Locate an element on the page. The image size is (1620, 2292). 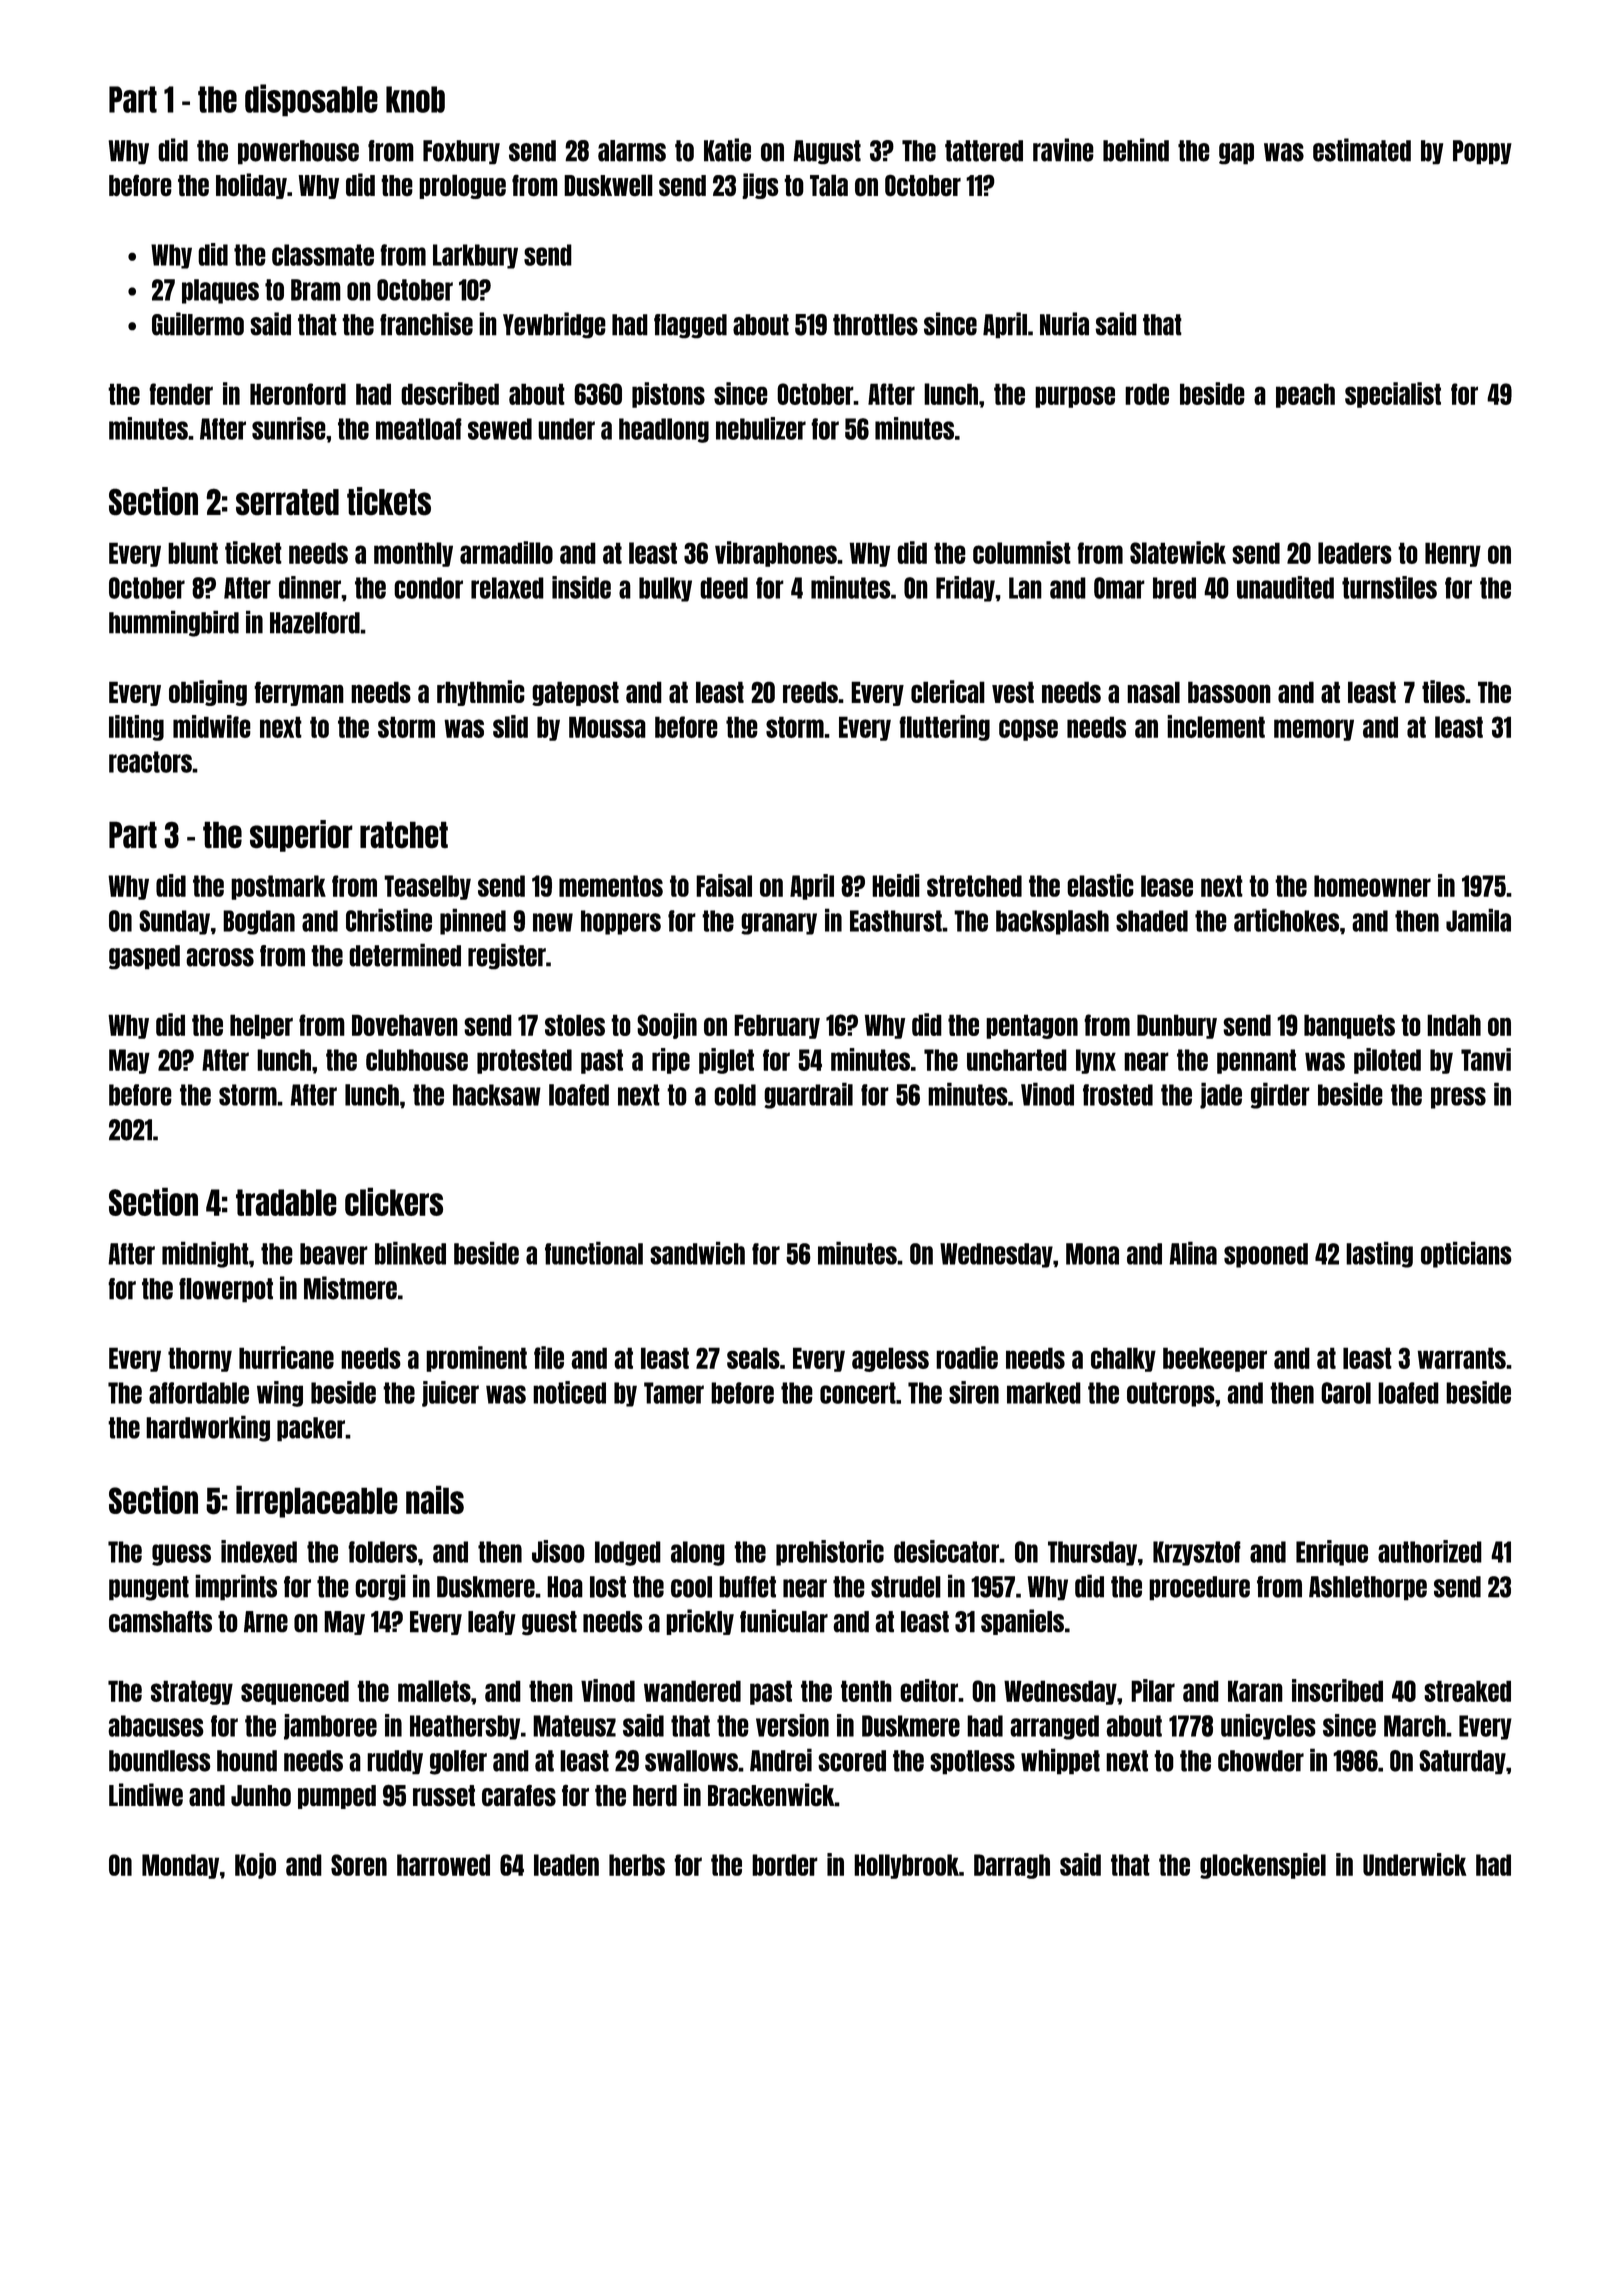
affordable is located at coordinates (199, 1393).
